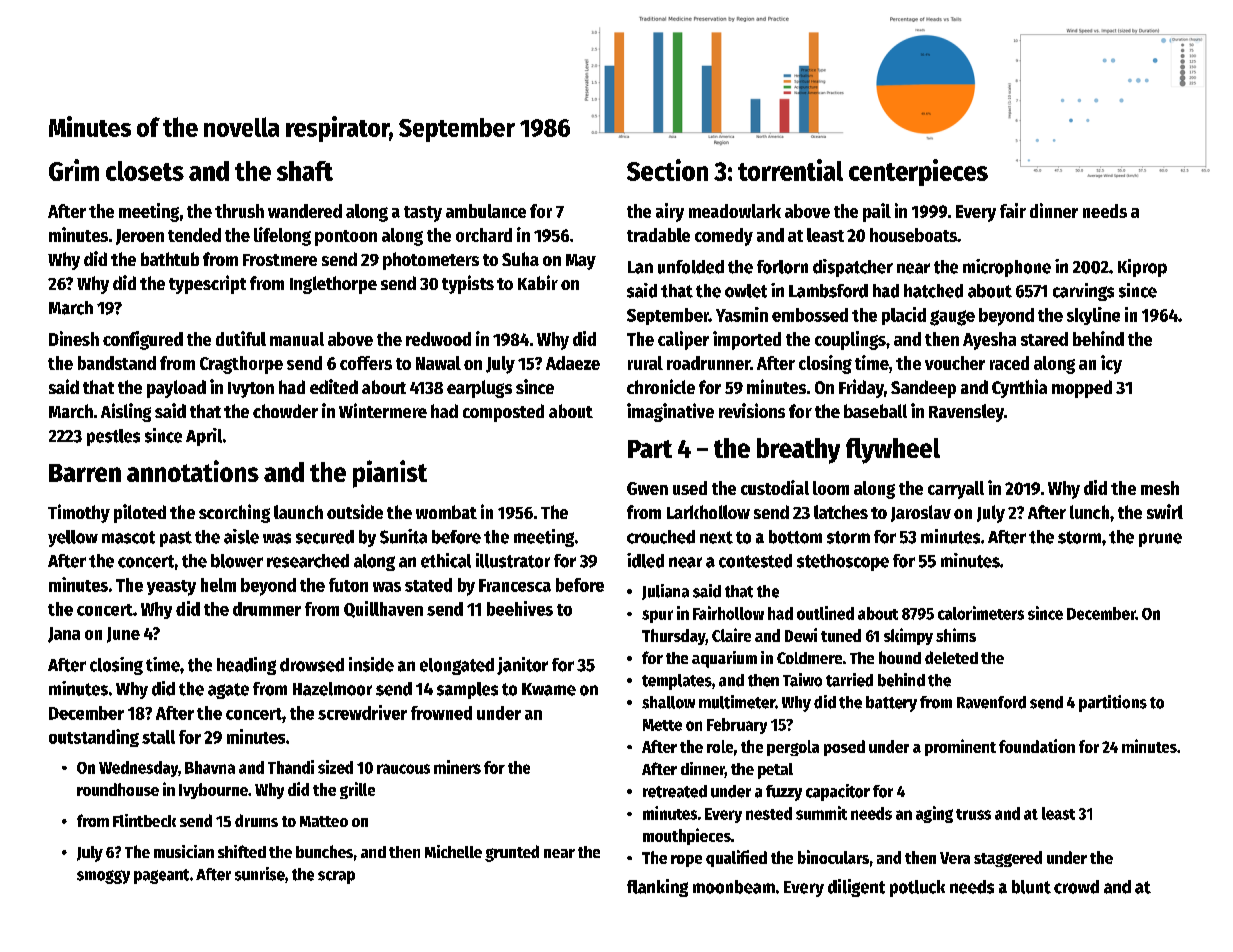 Image resolution: width=1233 pixels, height=952 pixels. I want to click on frowned, so click(441, 713).
